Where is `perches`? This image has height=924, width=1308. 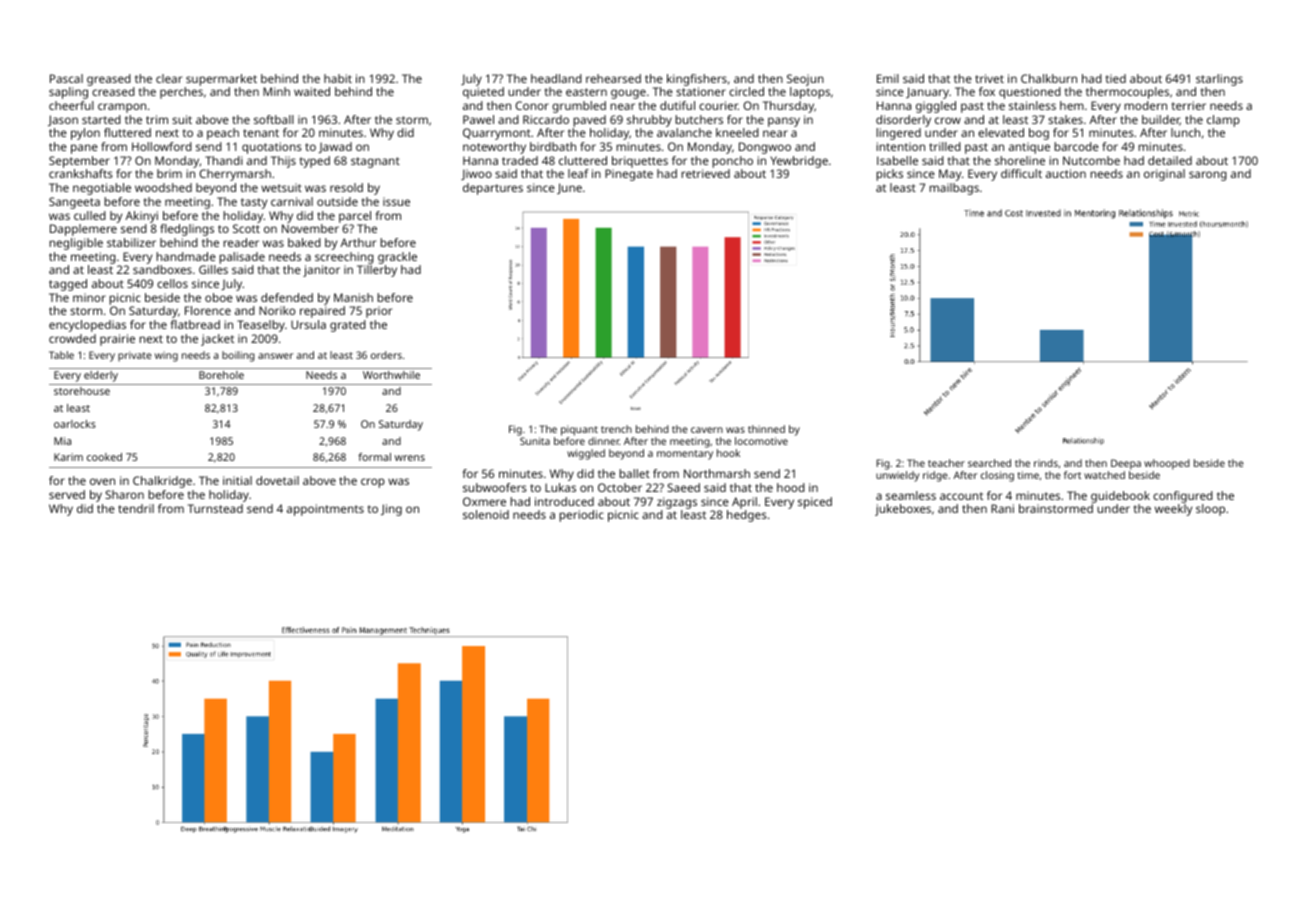
perches is located at coordinates (181, 93).
